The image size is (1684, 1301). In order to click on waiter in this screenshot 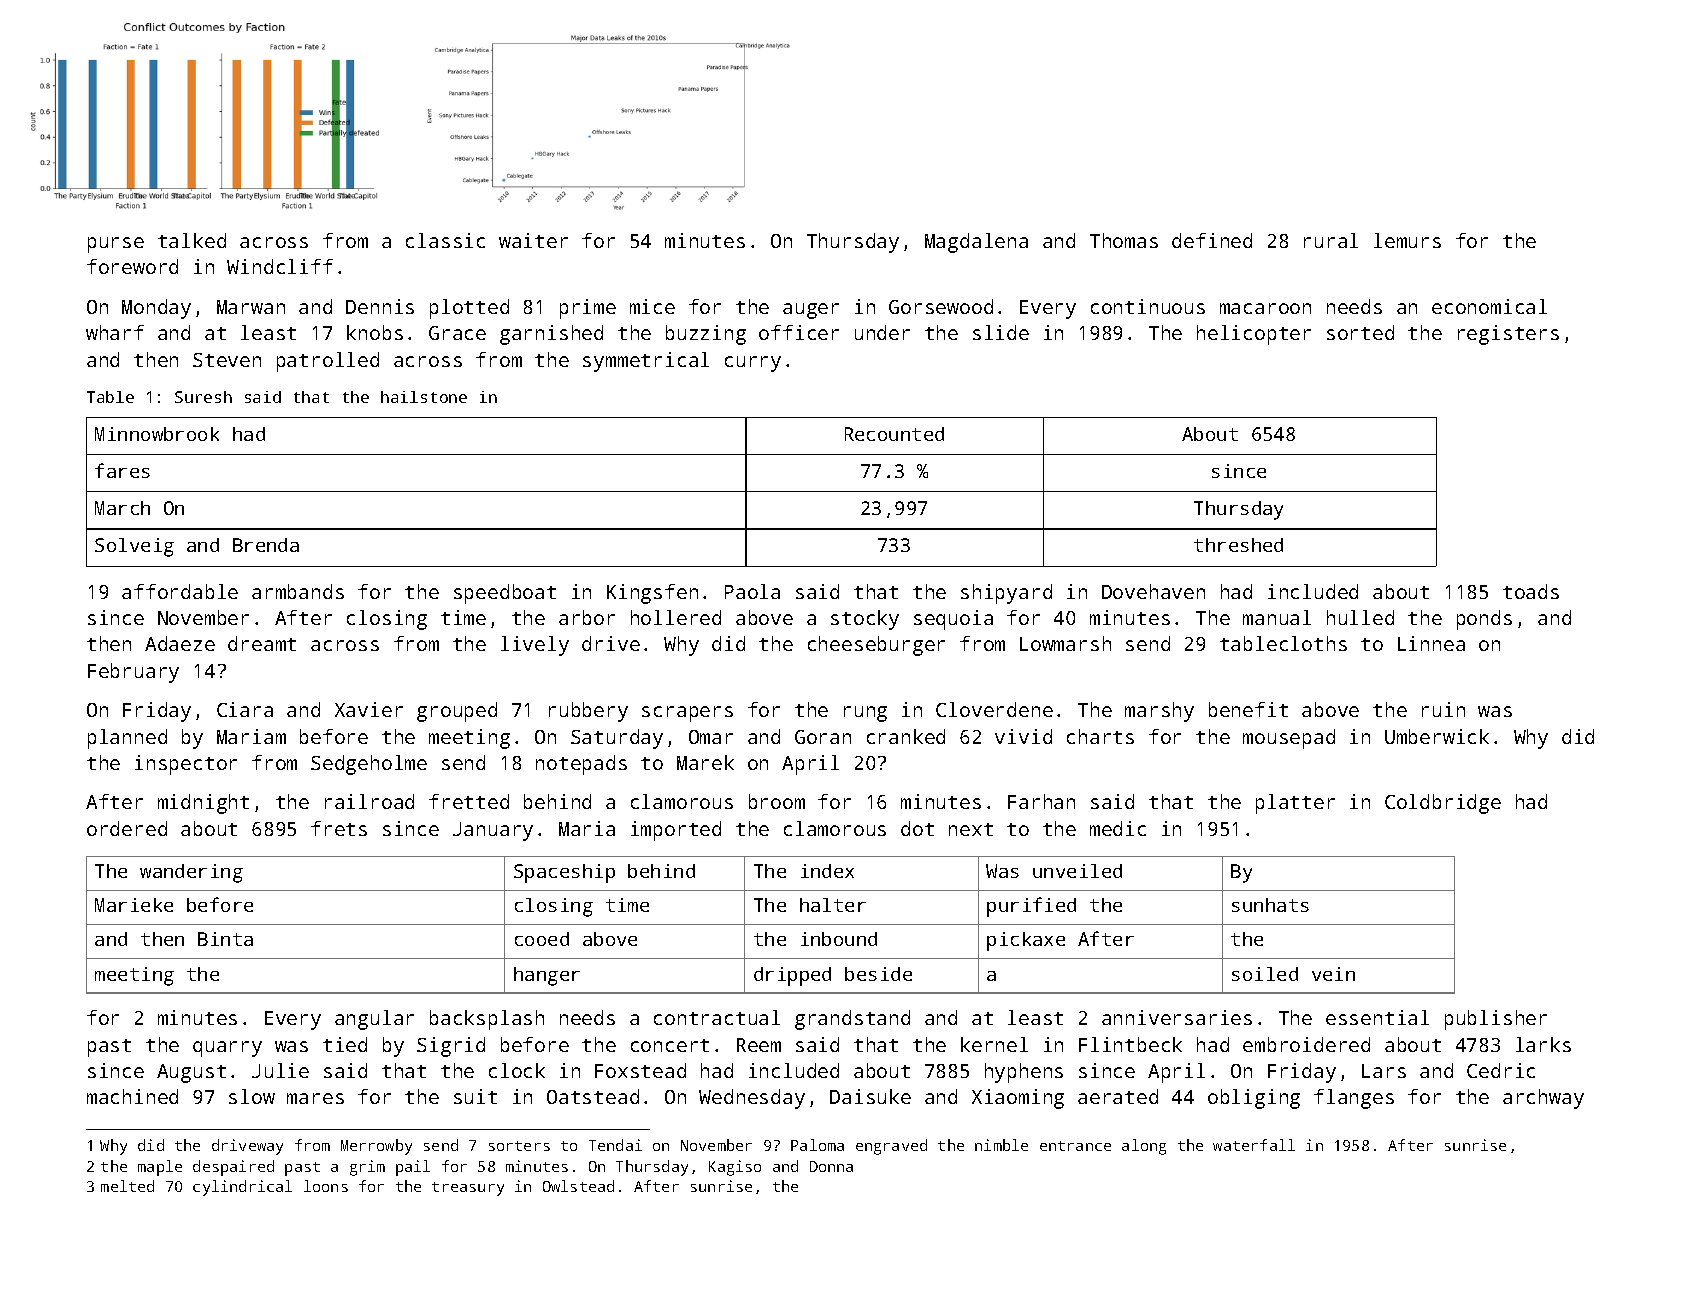, I will do `click(533, 240)`.
